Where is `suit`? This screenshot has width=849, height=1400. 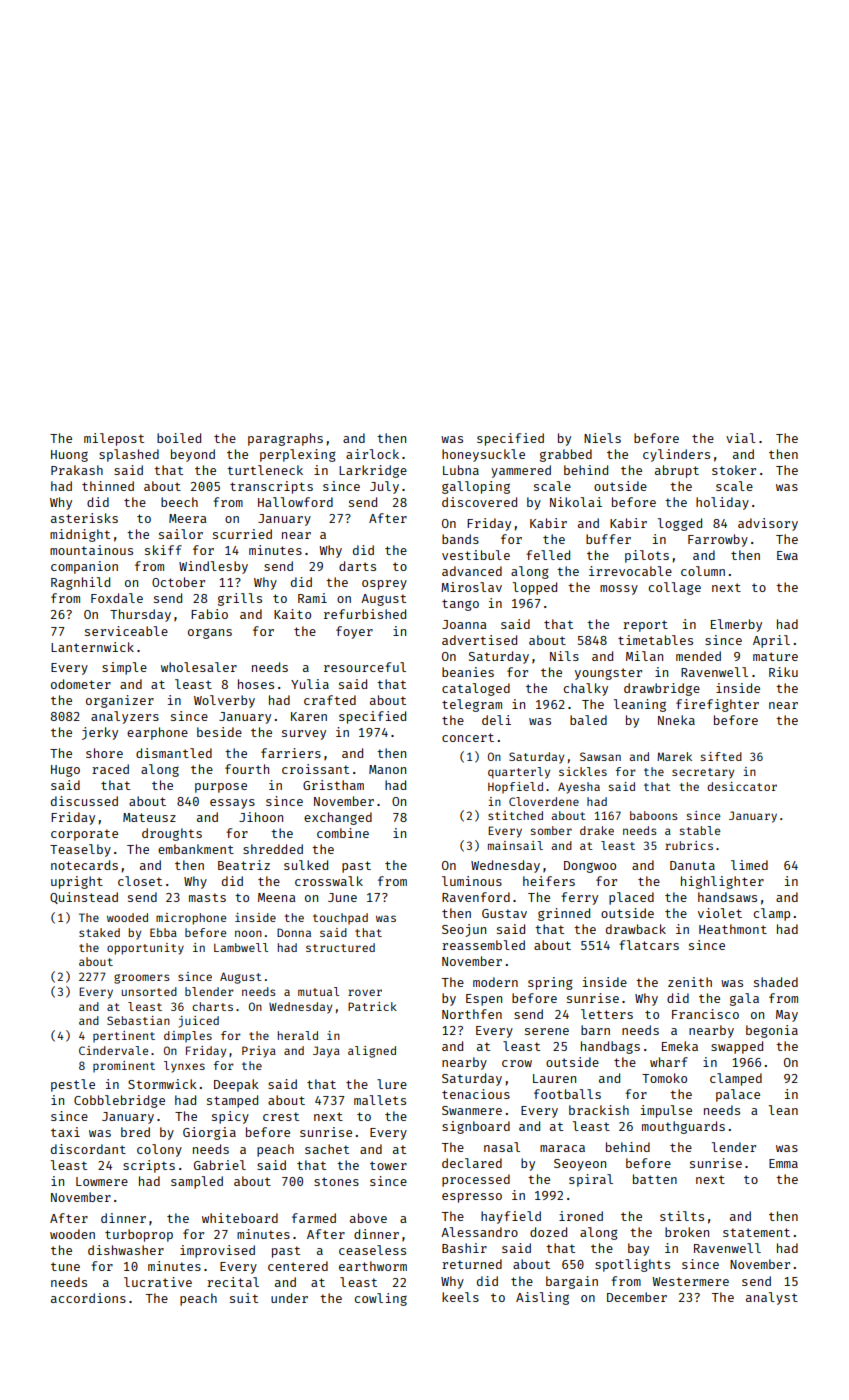
suit is located at coordinates (244, 1298).
